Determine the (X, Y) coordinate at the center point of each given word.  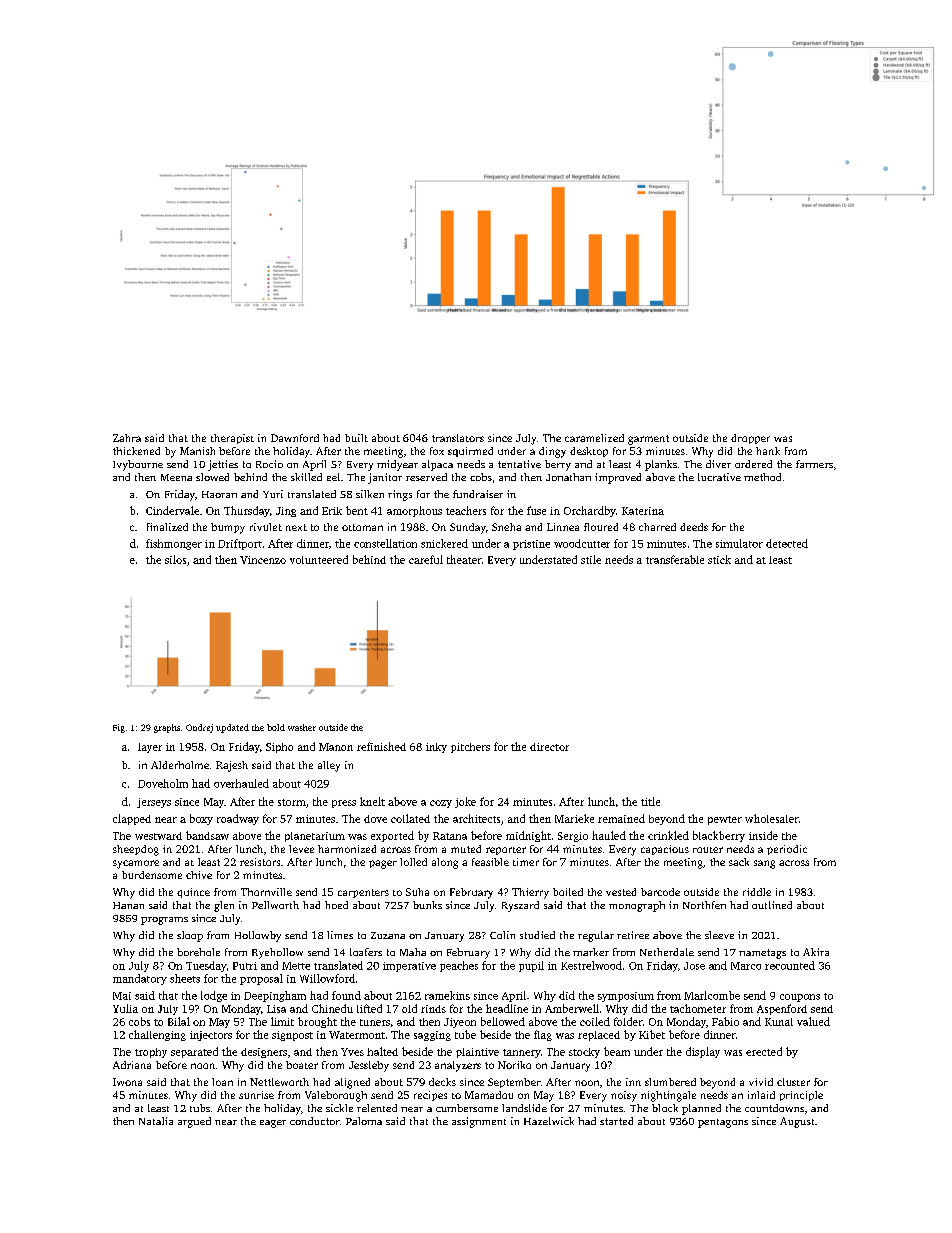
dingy (552, 452)
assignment (479, 1122)
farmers (814, 464)
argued (194, 1122)
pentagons (723, 1123)
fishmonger (174, 544)
